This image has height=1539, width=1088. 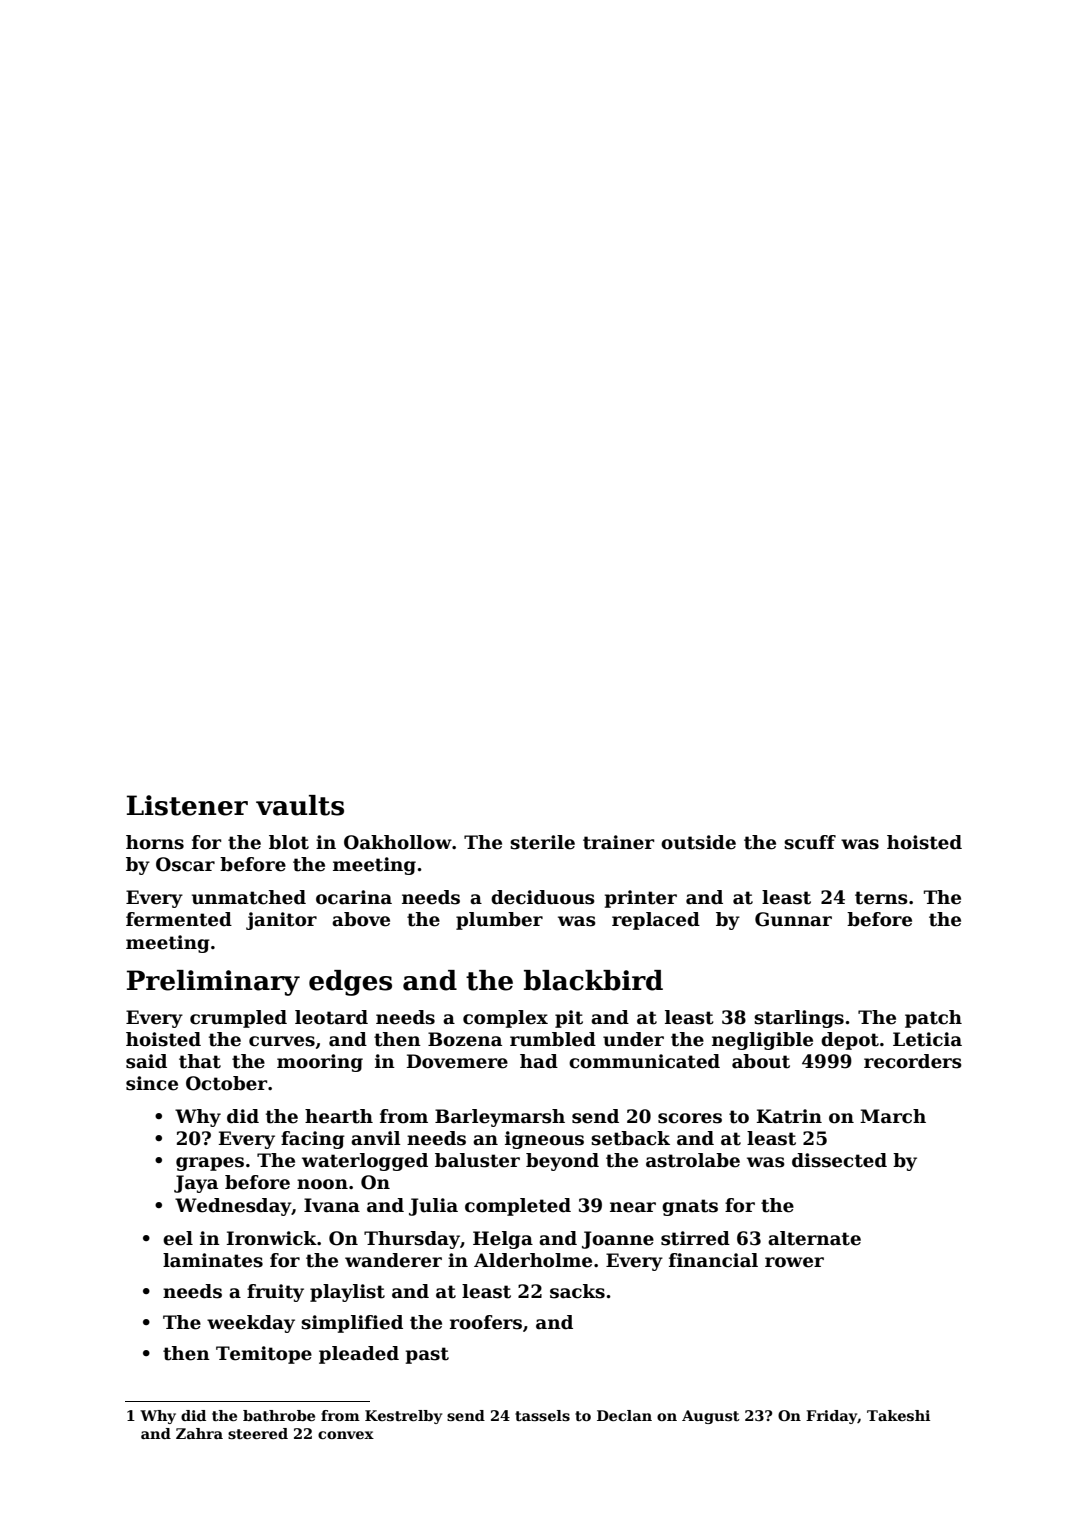 What do you see at coordinates (354, 897) in the image?
I see `ocarina` at bounding box center [354, 897].
